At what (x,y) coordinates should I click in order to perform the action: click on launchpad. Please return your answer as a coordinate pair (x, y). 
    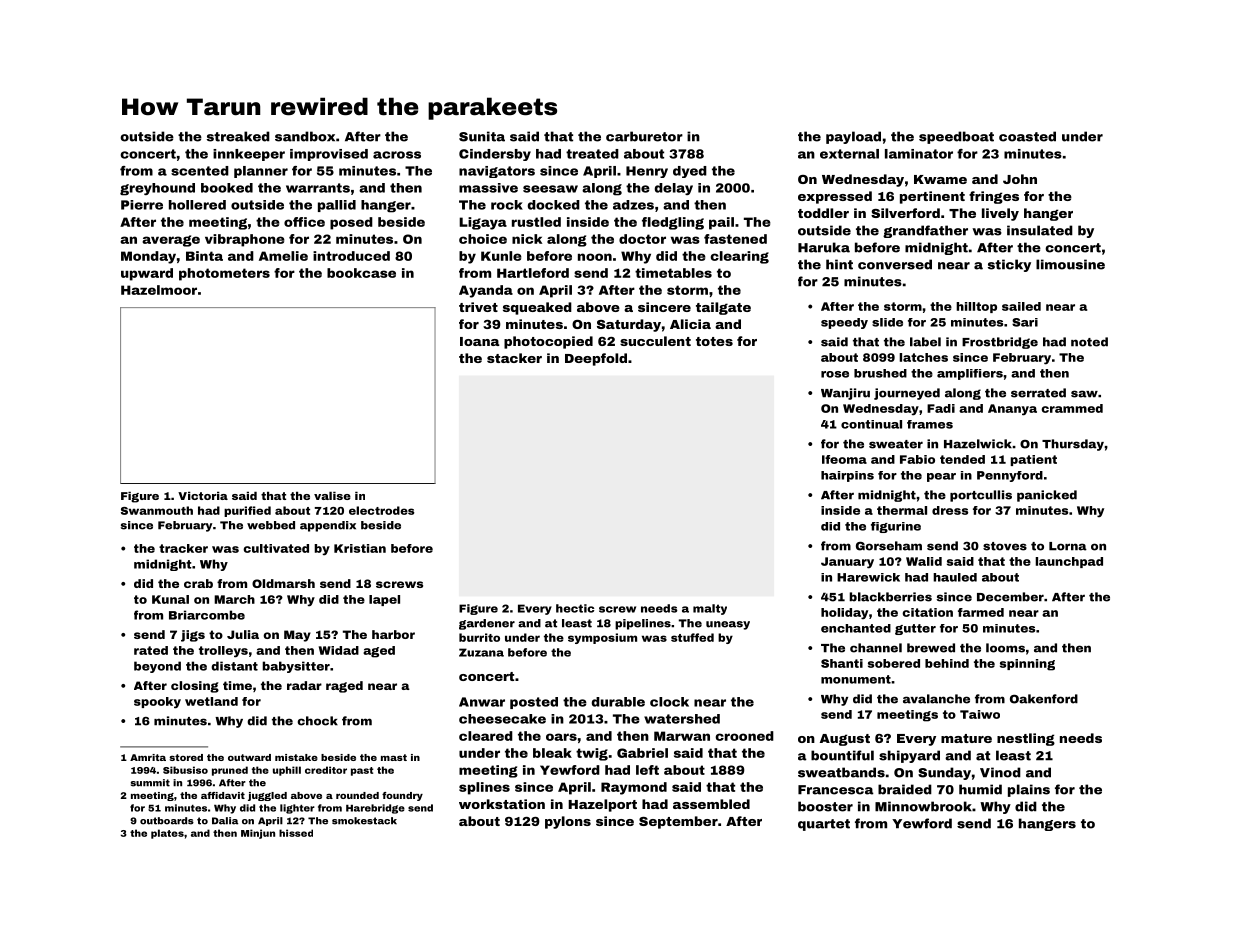
    Looking at the image, I should click on (1069, 562).
